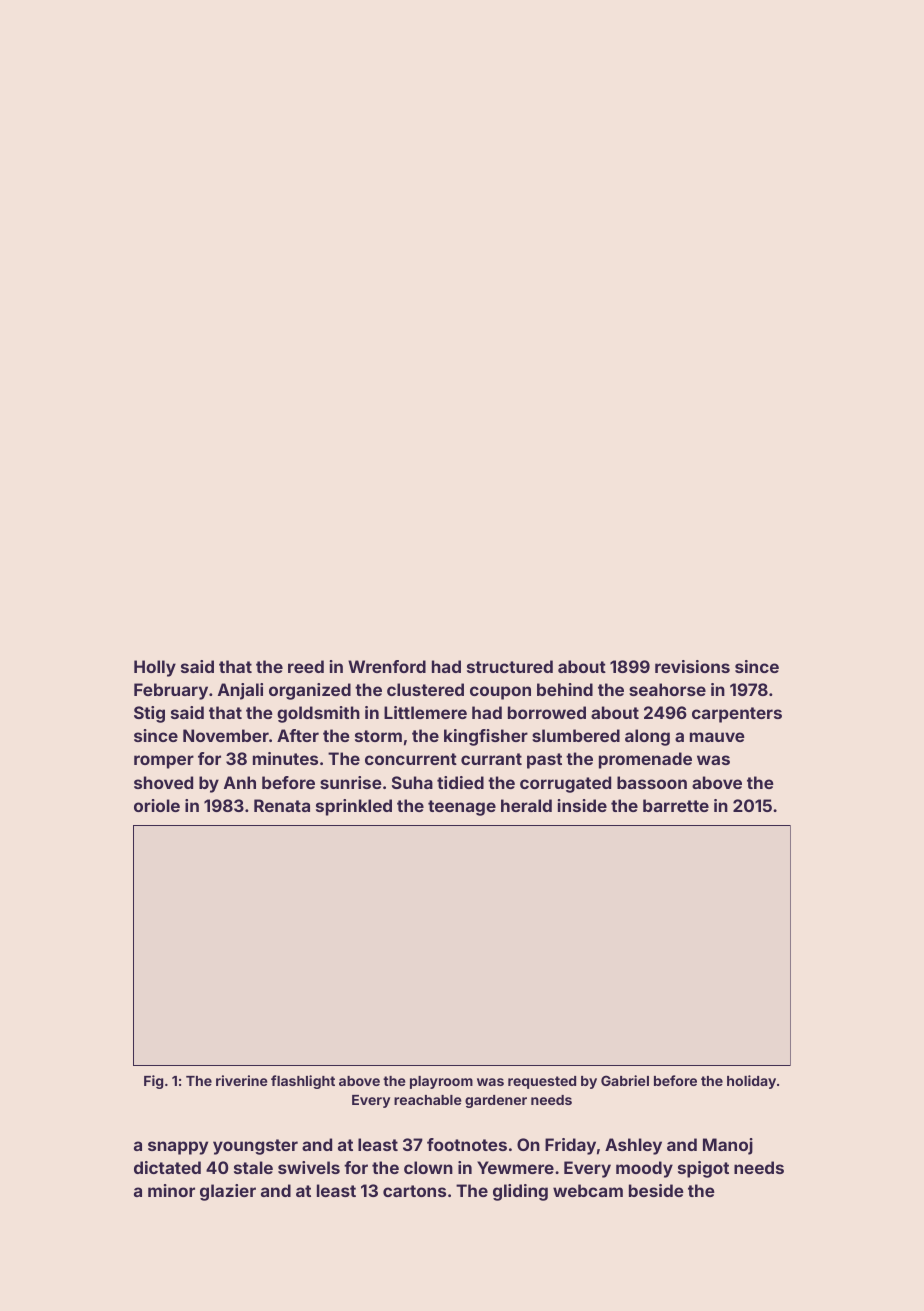 Image resolution: width=924 pixels, height=1311 pixels. What do you see at coordinates (309, 1167) in the screenshot?
I see `swivels` at bounding box center [309, 1167].
